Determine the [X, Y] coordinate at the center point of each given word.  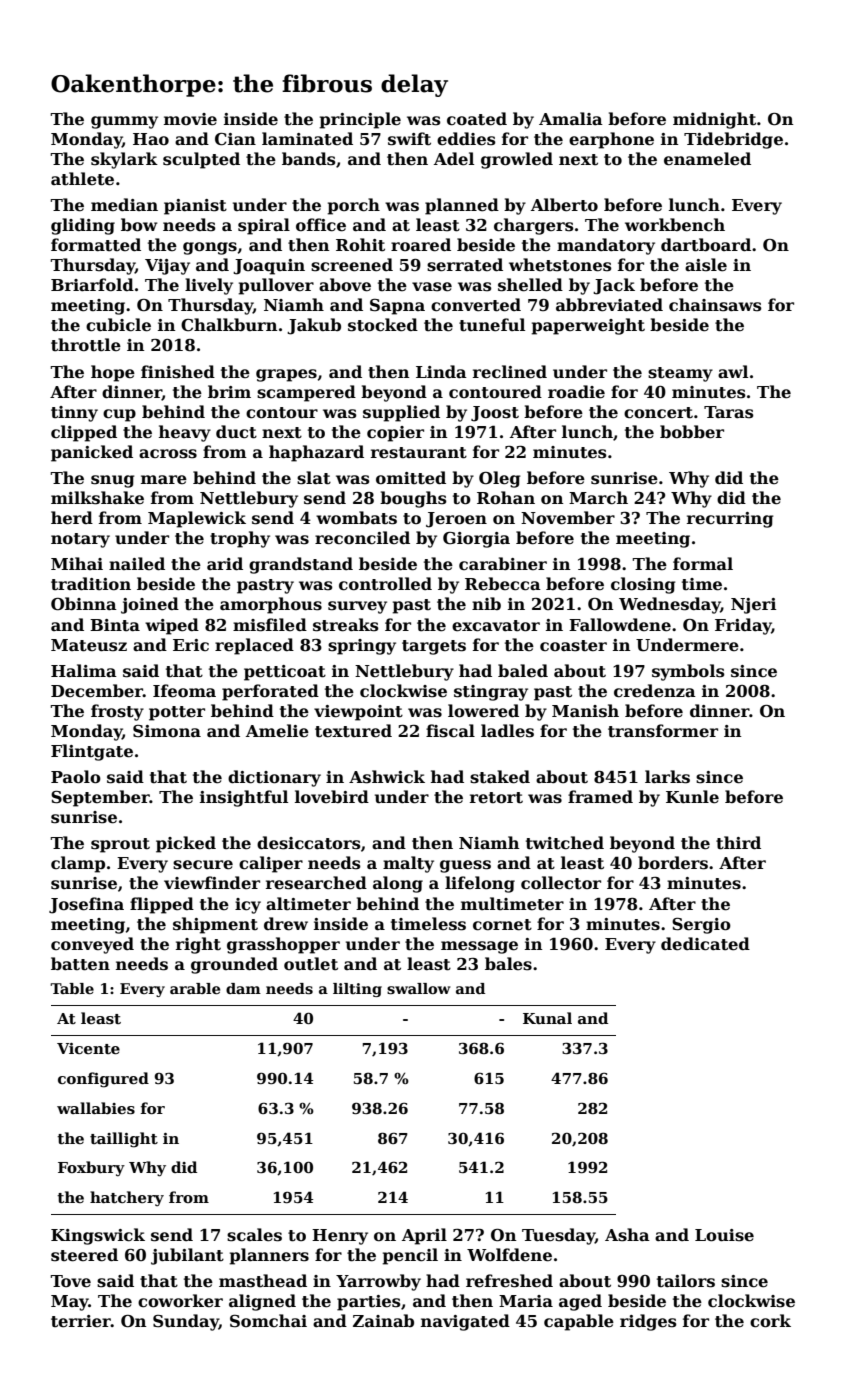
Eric [191, 645]
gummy [124, 122]
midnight [714, 120]
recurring [730, 520]
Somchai [268, 1320]
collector [561, 883]
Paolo [76, 777]
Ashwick [387, 777]
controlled [385, 584]
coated [477, 119]
